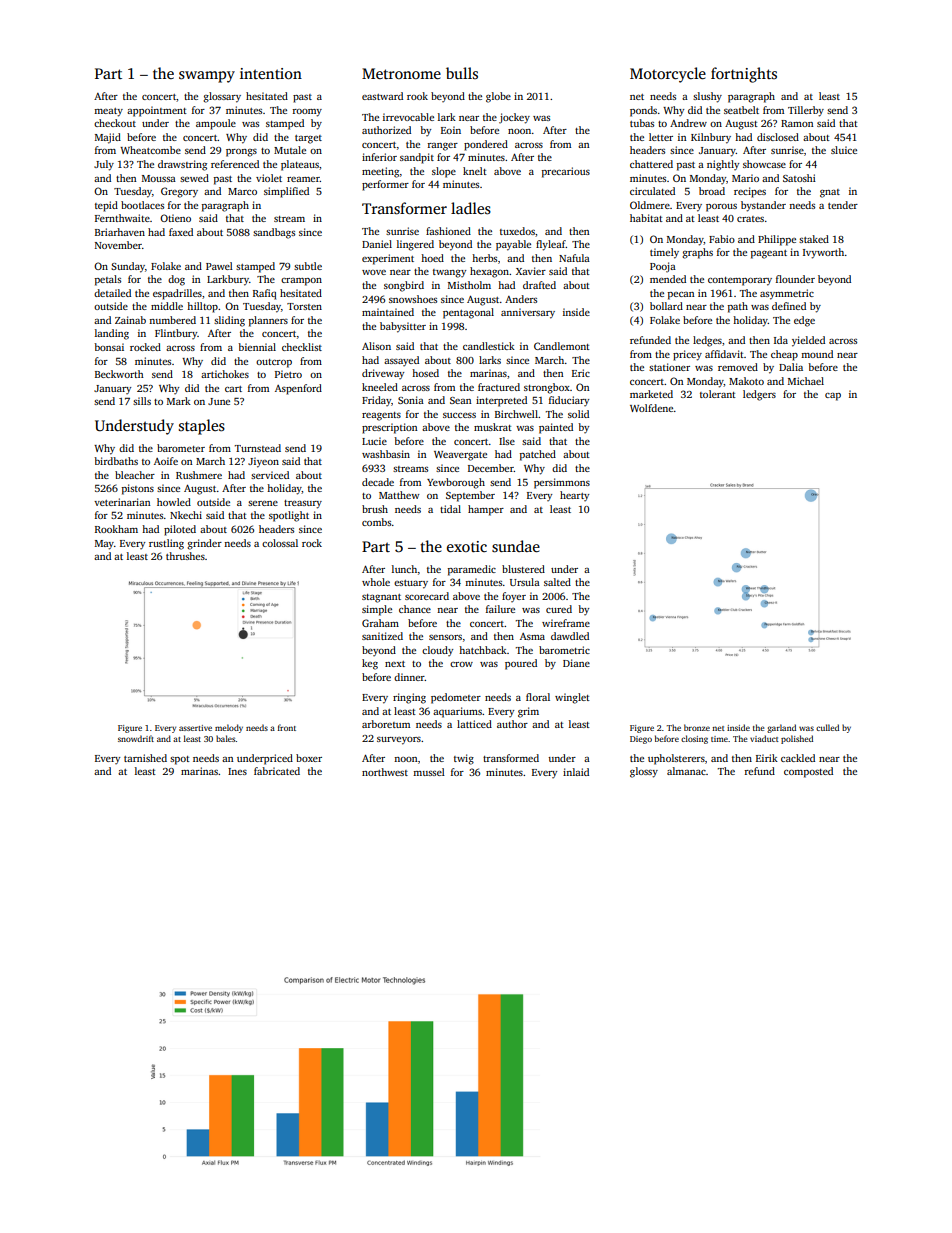 The image size is (952, 1233). Describe the element at coordinates (280, 543) in the image. I see `colossal` at that location.
